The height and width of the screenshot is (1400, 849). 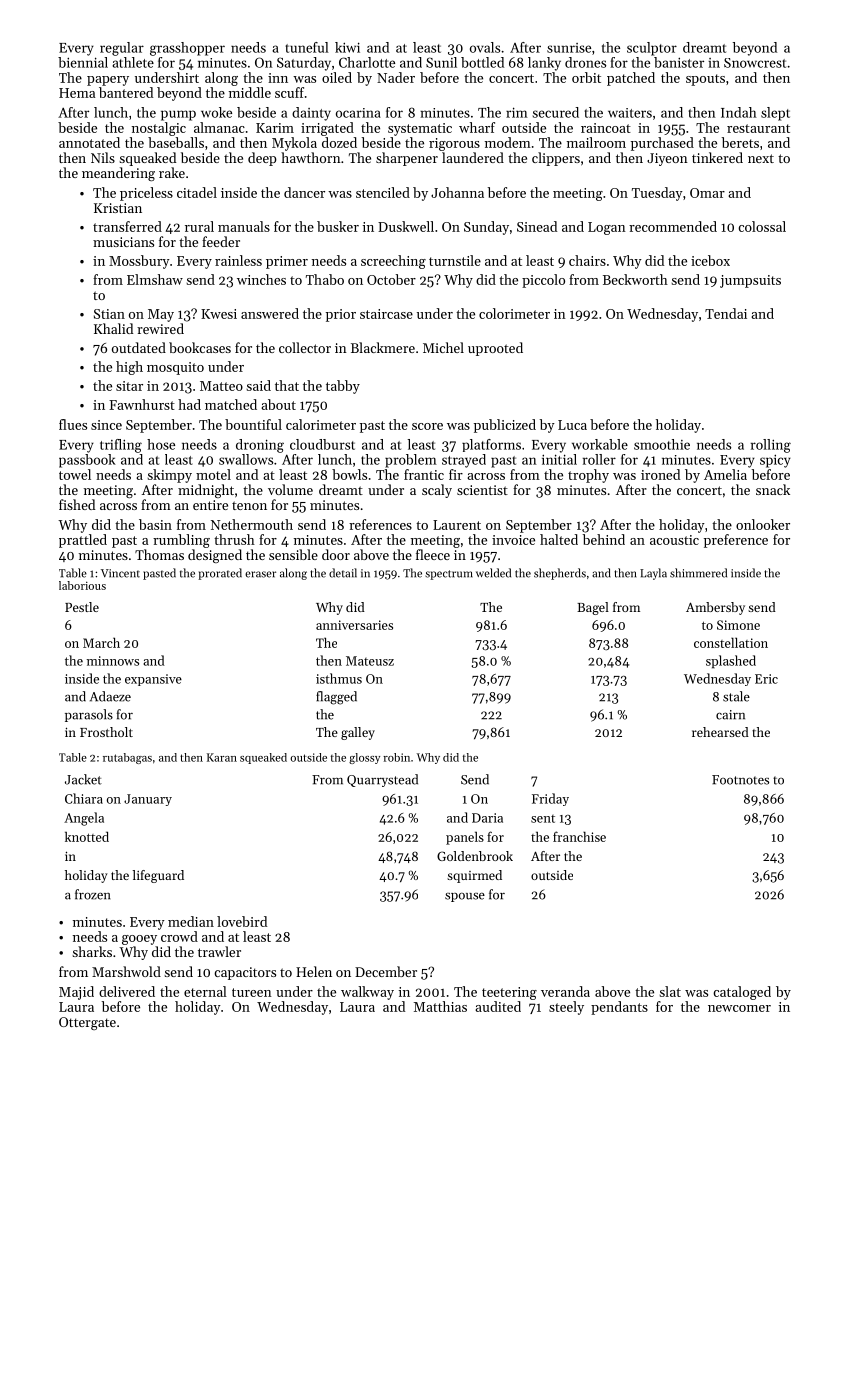 I want to click on Laurent, so click(x=457, y=525).
